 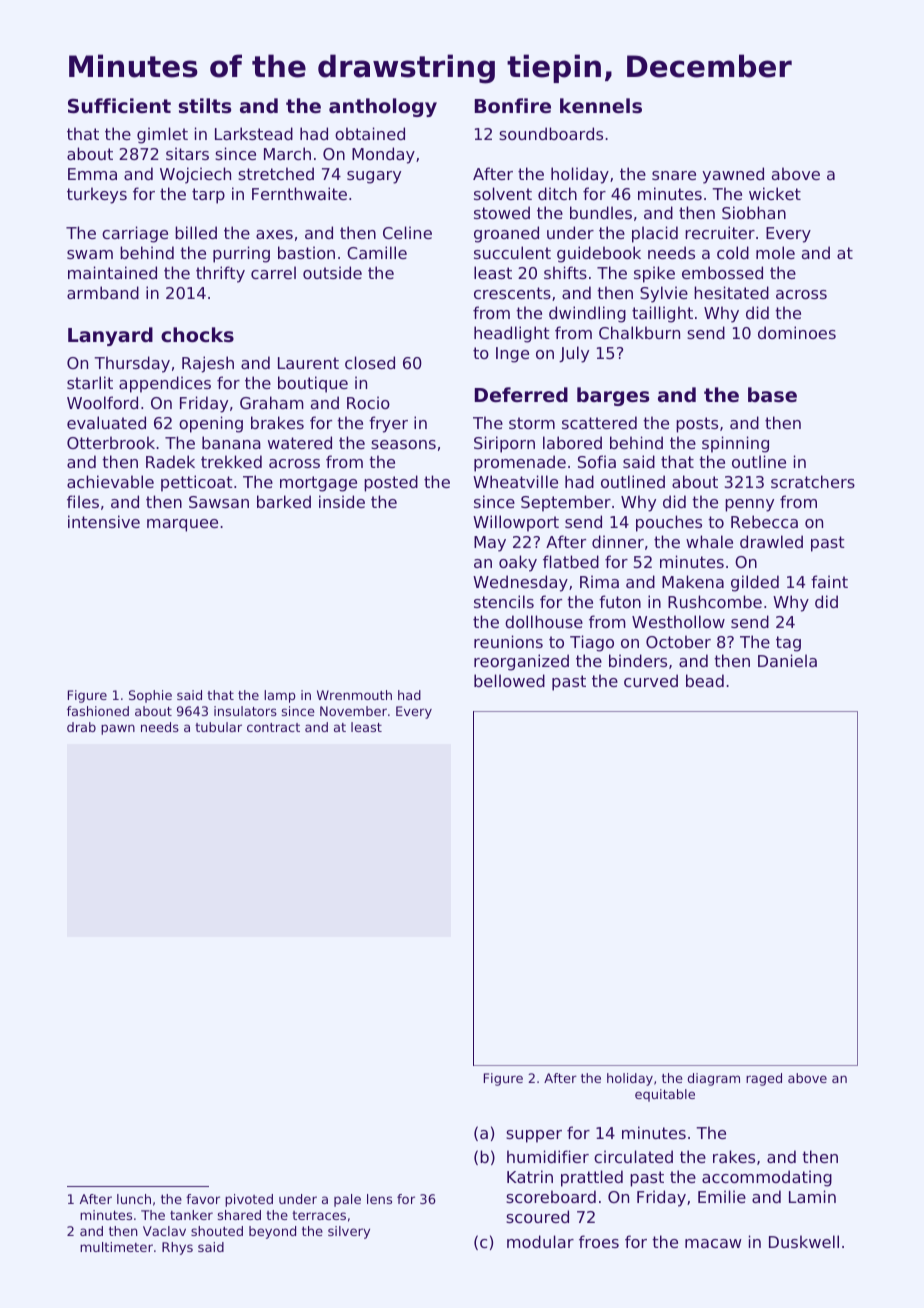 What do you see at coordinates (353, 711) in the page?
I see `November` at bounding box center [353, 711].
